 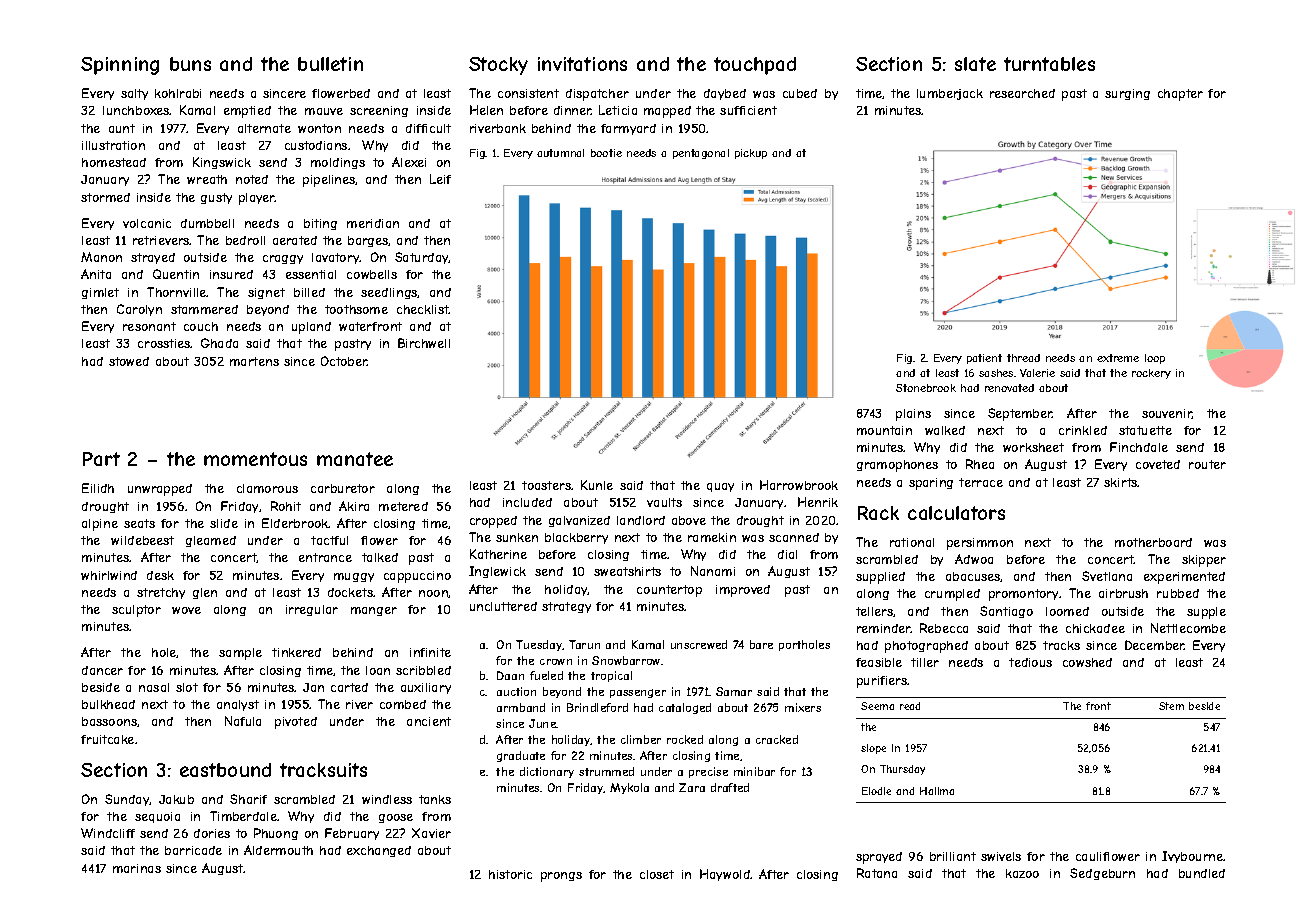 I want to click on Haywold, so click(x=725, y=875).
